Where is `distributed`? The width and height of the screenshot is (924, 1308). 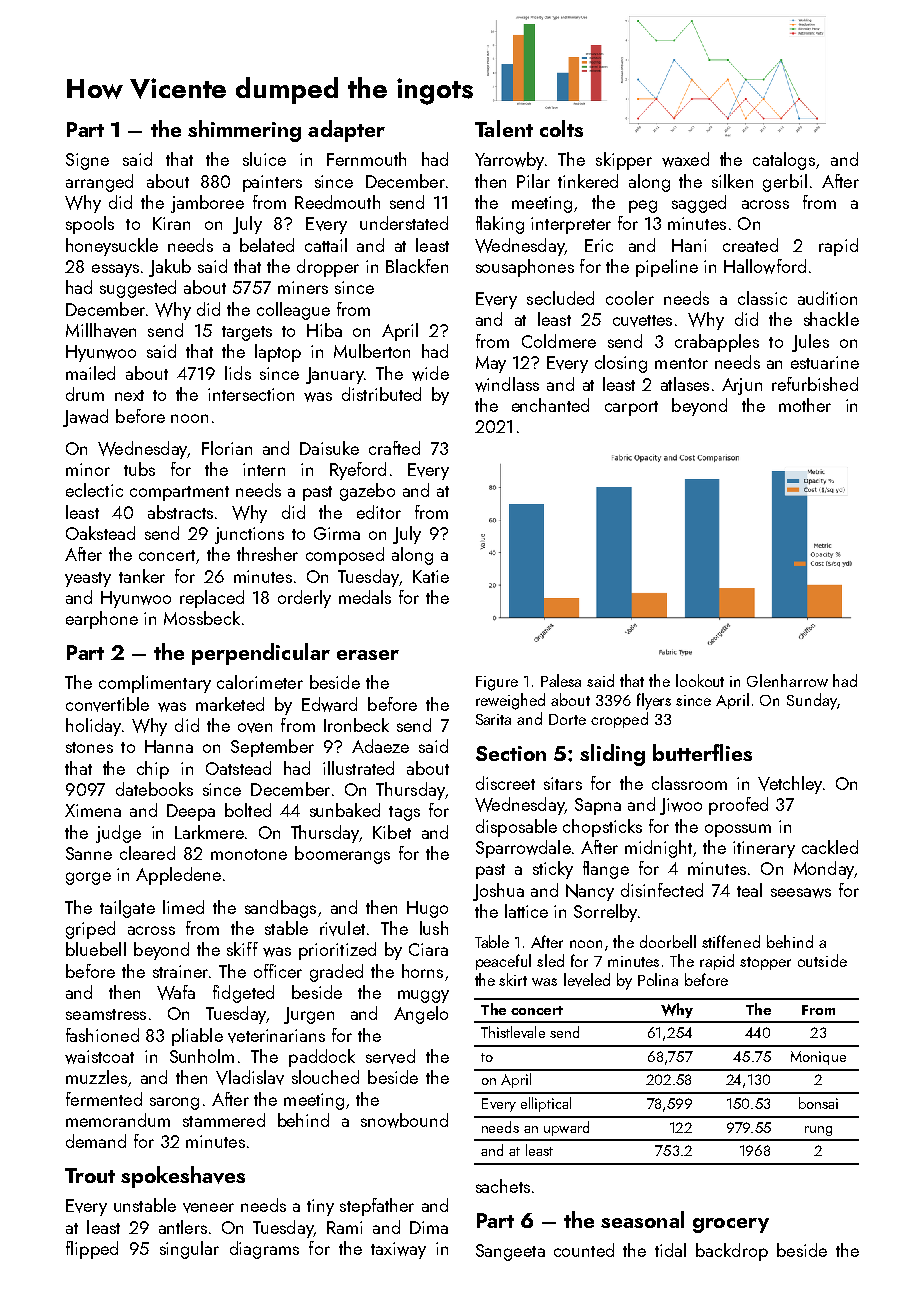
distributed is located at coordinates (381, 394).
